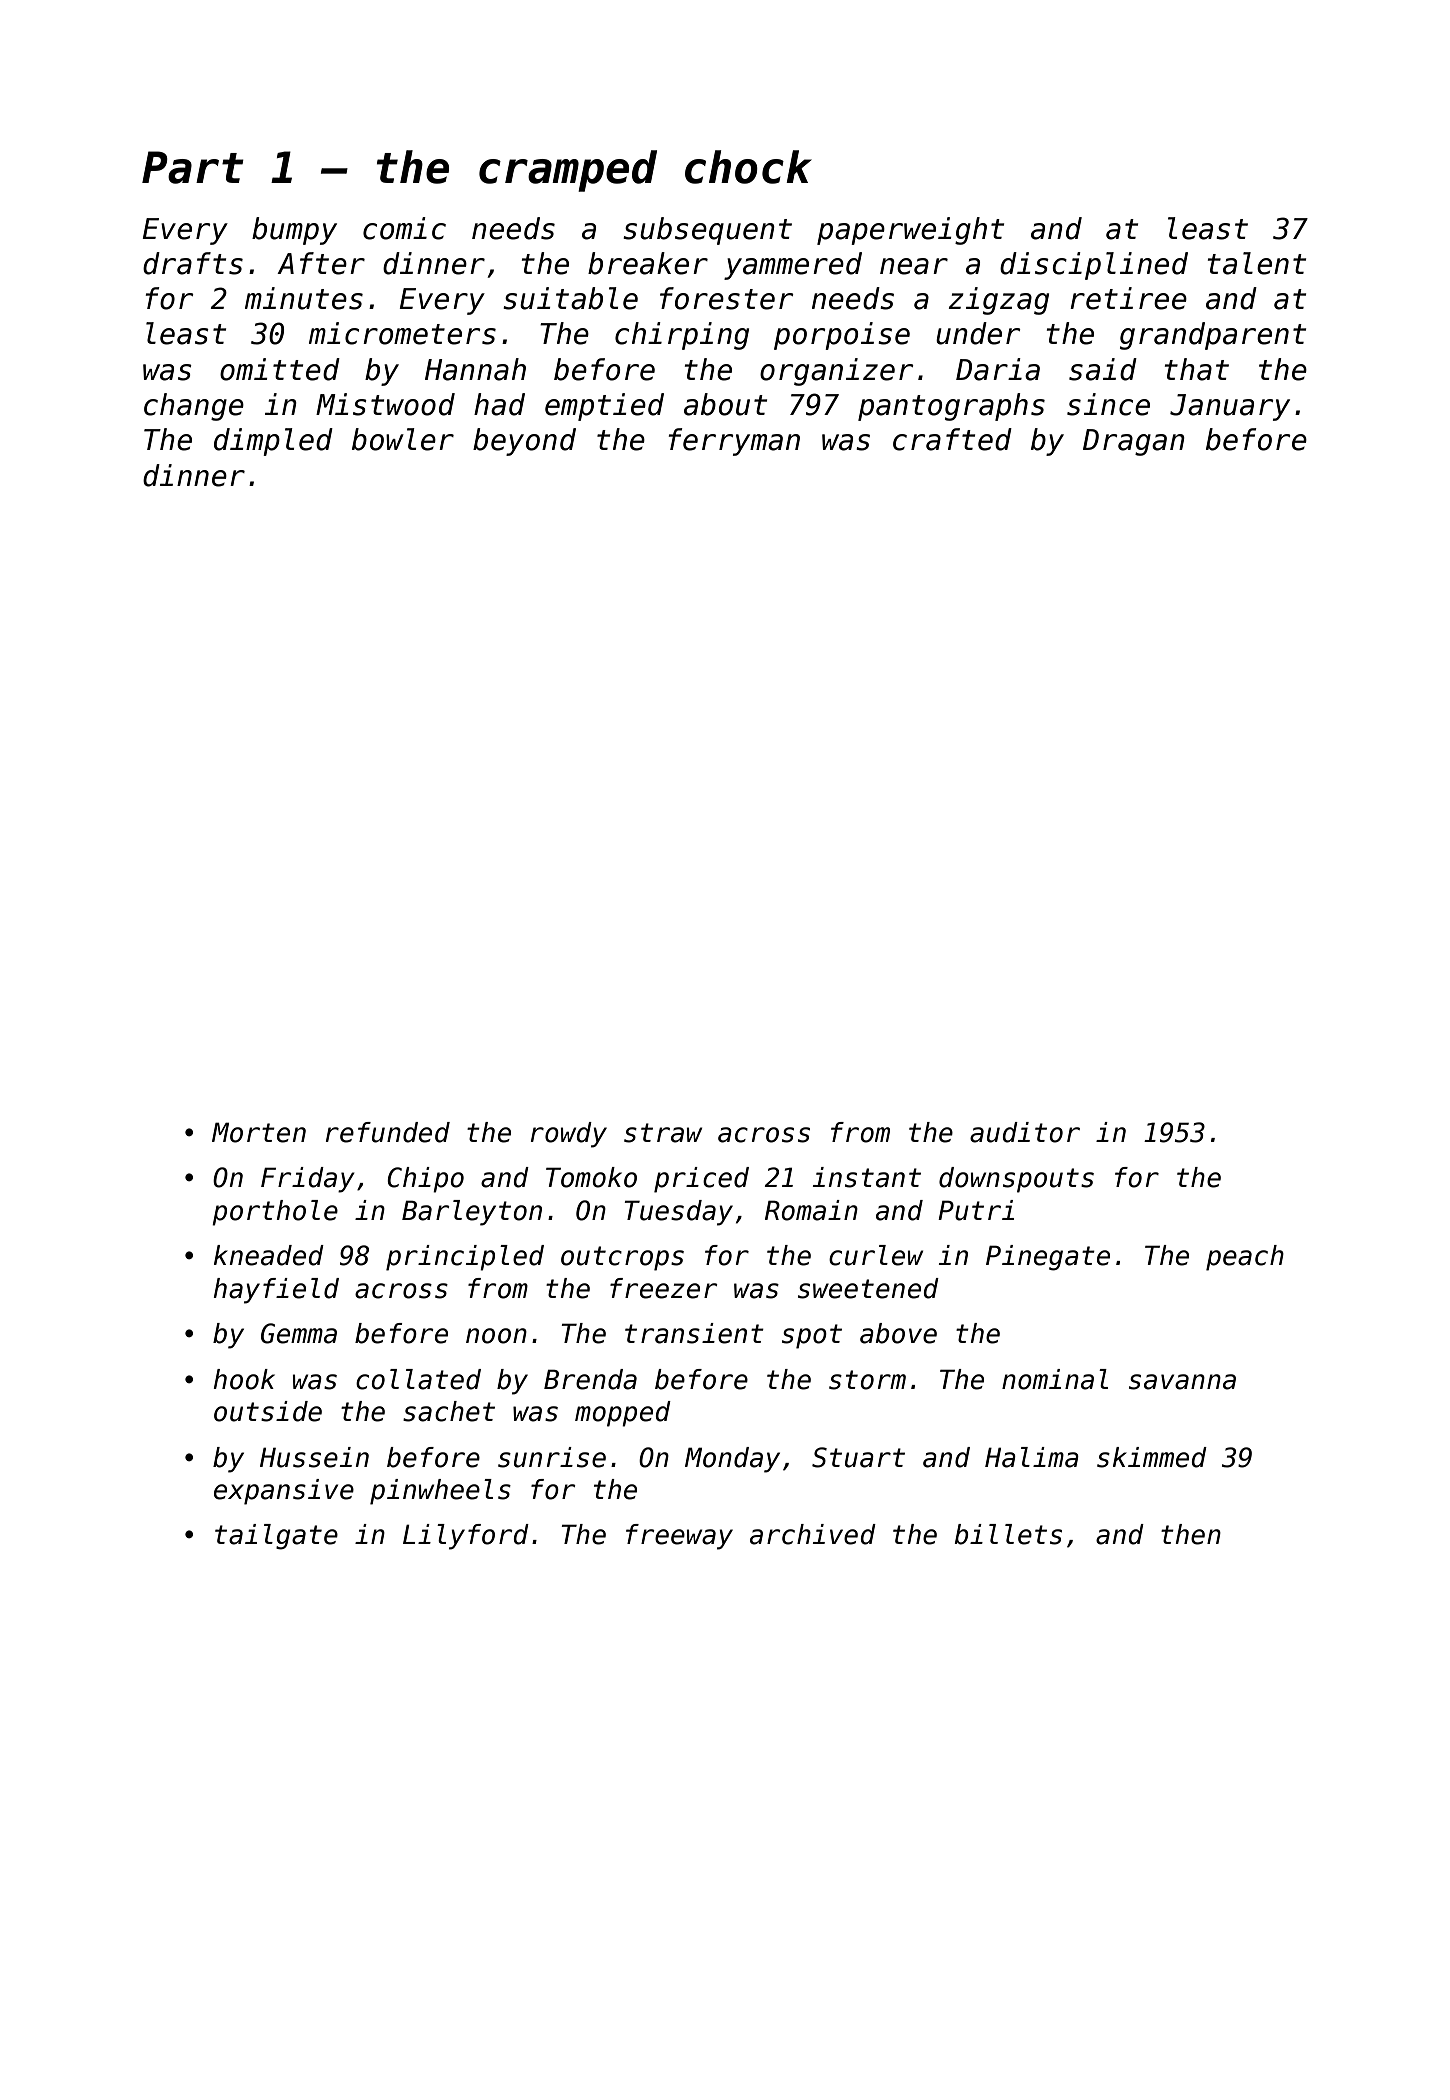 The width and height of the screenshot is (1450, 2100). Describe the element at coordinates (388, 1132) in the screenshot. I see `refunded` at that location.
